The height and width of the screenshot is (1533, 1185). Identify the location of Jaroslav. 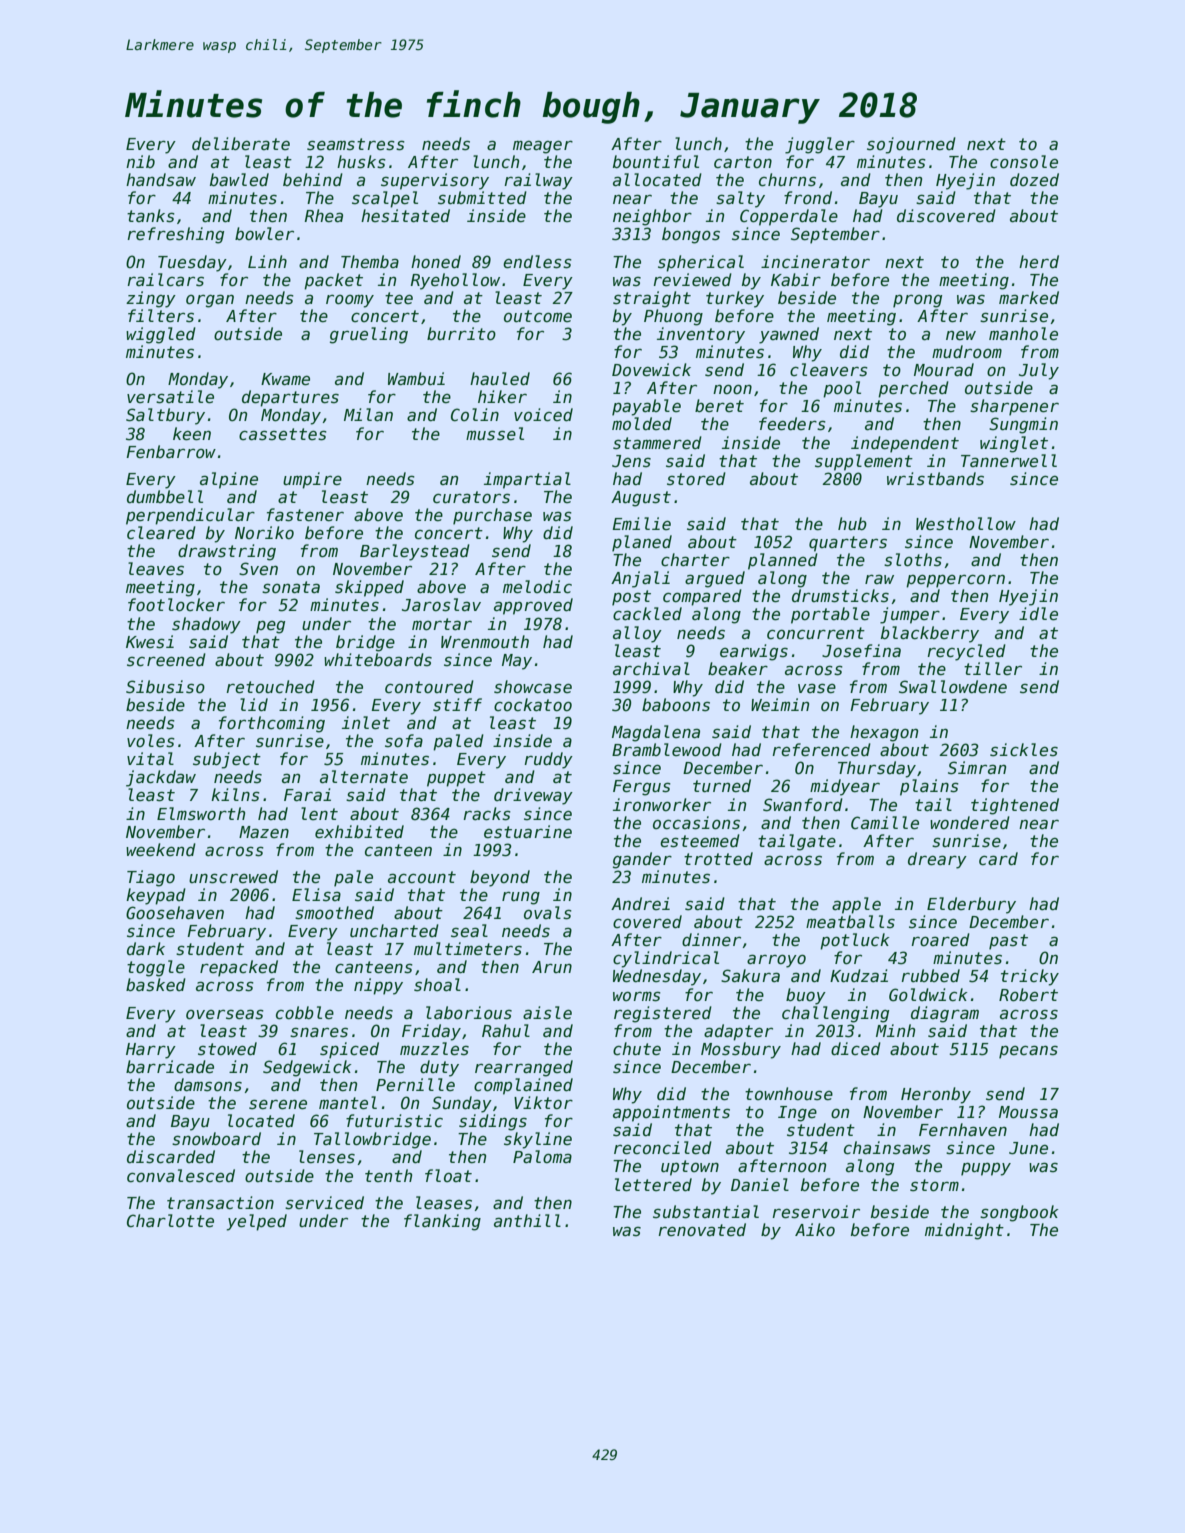
(441, 605).
